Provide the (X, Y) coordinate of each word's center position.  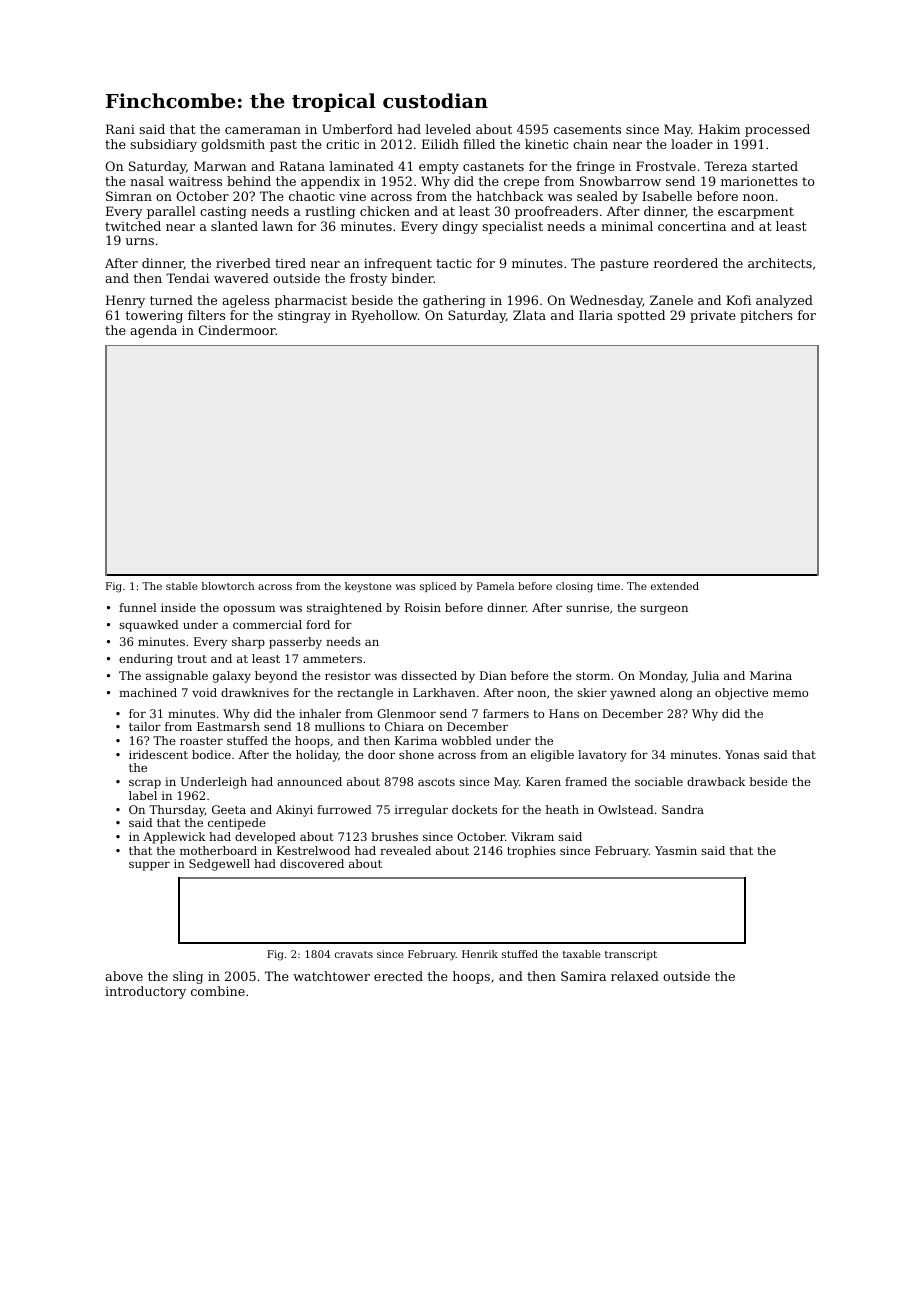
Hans (564, 713)
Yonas (742, 754)
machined (148, 692)
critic (342, 144)
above (124, 976)
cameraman (263, 130)
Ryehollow (385, 316)
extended (675, 586)
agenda (153, 331)
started (775, 166)
